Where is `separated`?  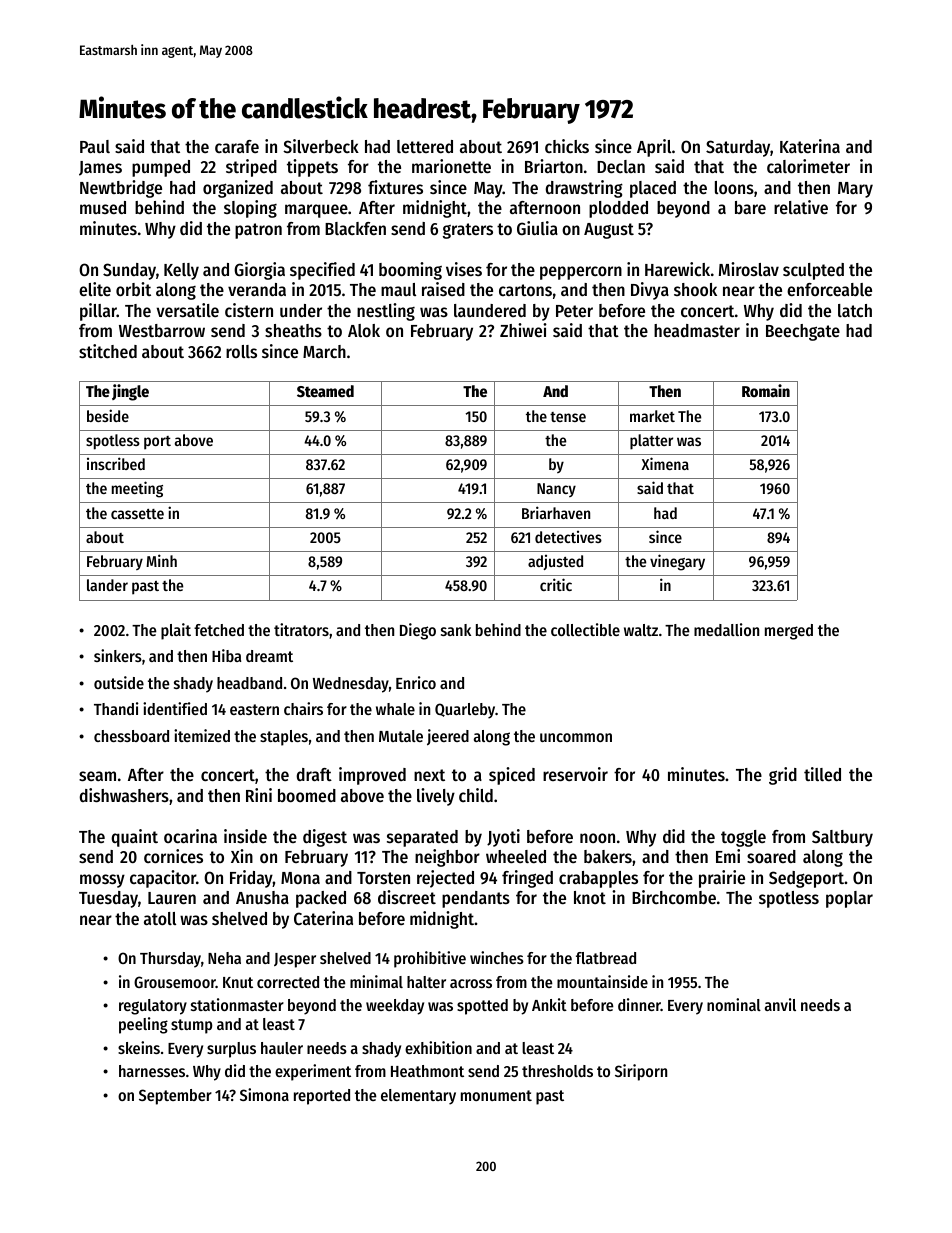 separated is located at coordinates (422, 838).
